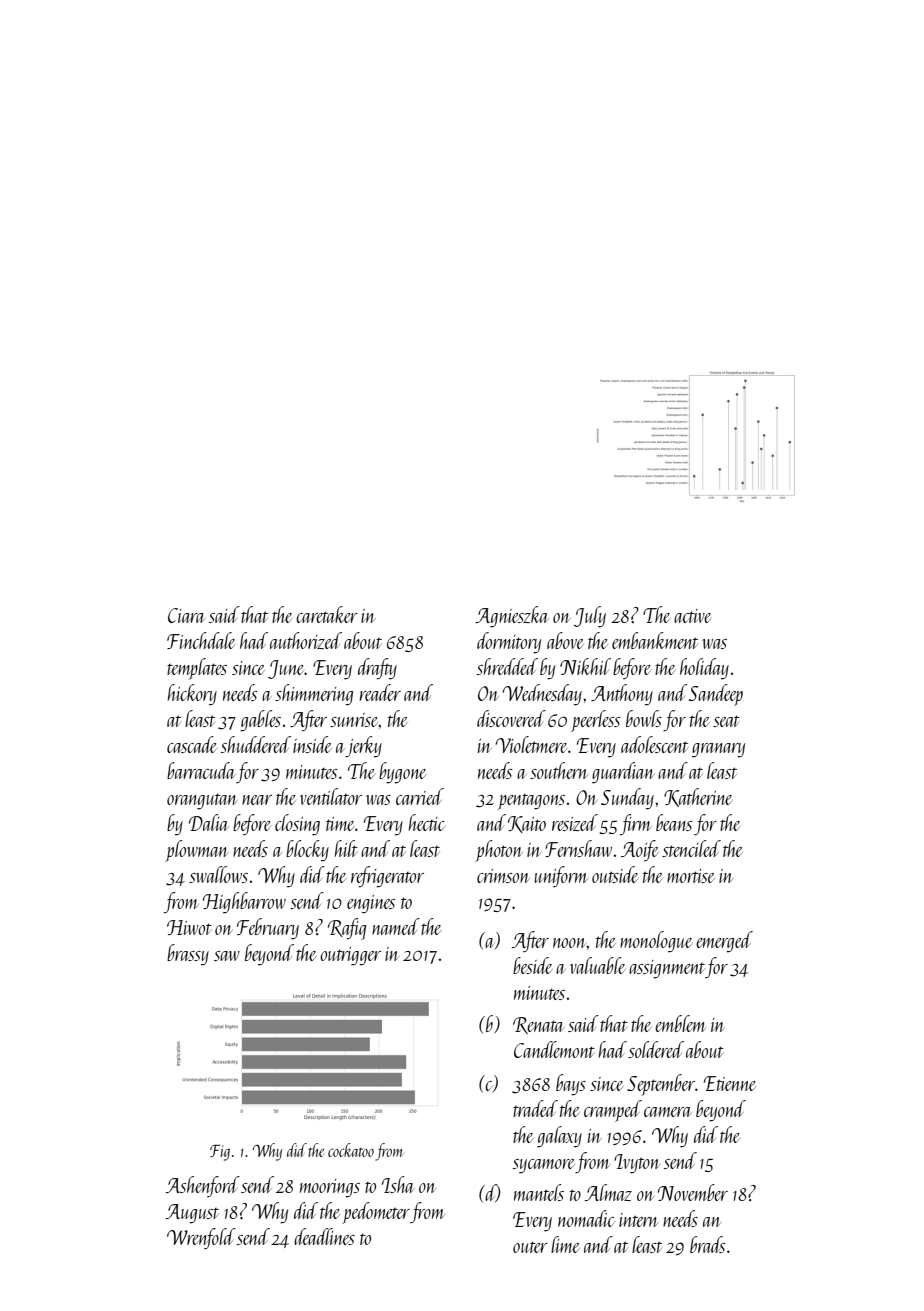  I want to click on Katherine, so click(698, 797).
